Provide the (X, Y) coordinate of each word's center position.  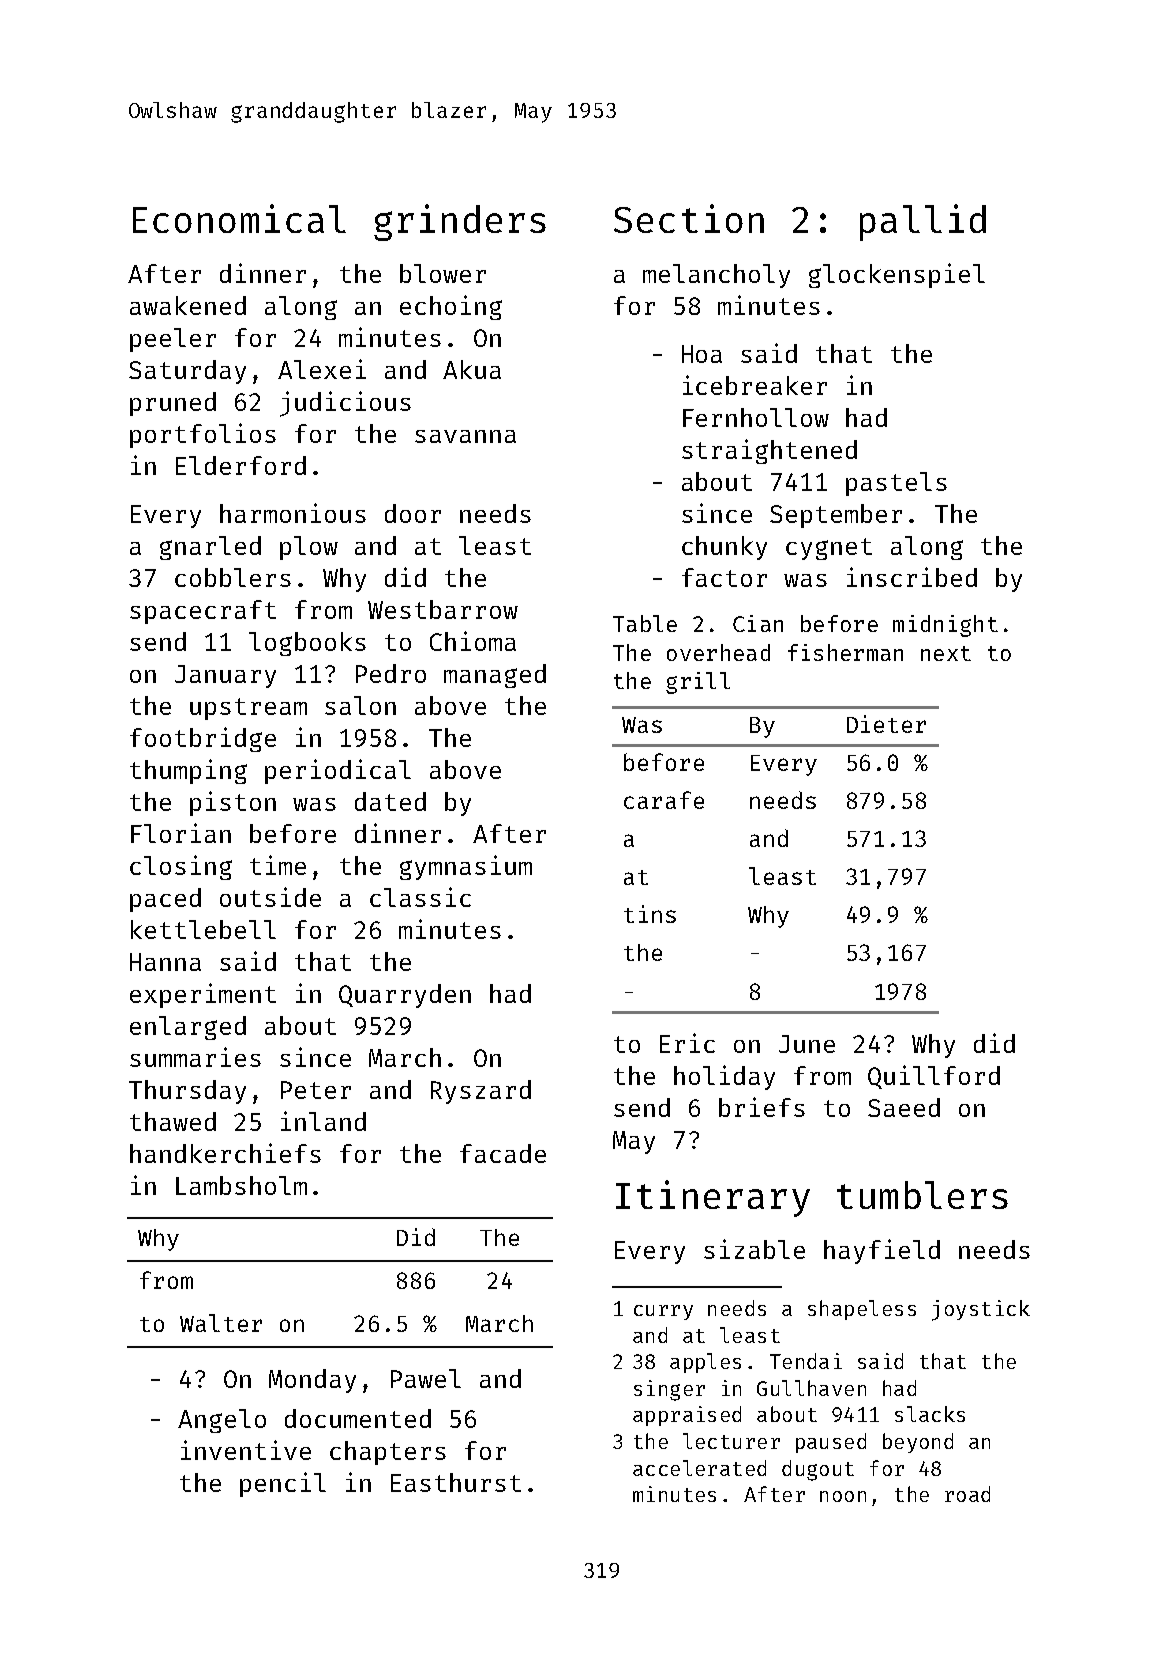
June (807, 1044)
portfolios (203, 435)
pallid (923, 222)
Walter (221, 1323)
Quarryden (405, 996)
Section (689, 218)
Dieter (886, 724)
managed (495, 676)
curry (663, 1312)
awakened (188, 305)
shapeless (862, 1310)
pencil (283, 1484)
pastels (896, 484)
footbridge (203, 739)
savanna (465, 436)
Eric (687, 1043)
